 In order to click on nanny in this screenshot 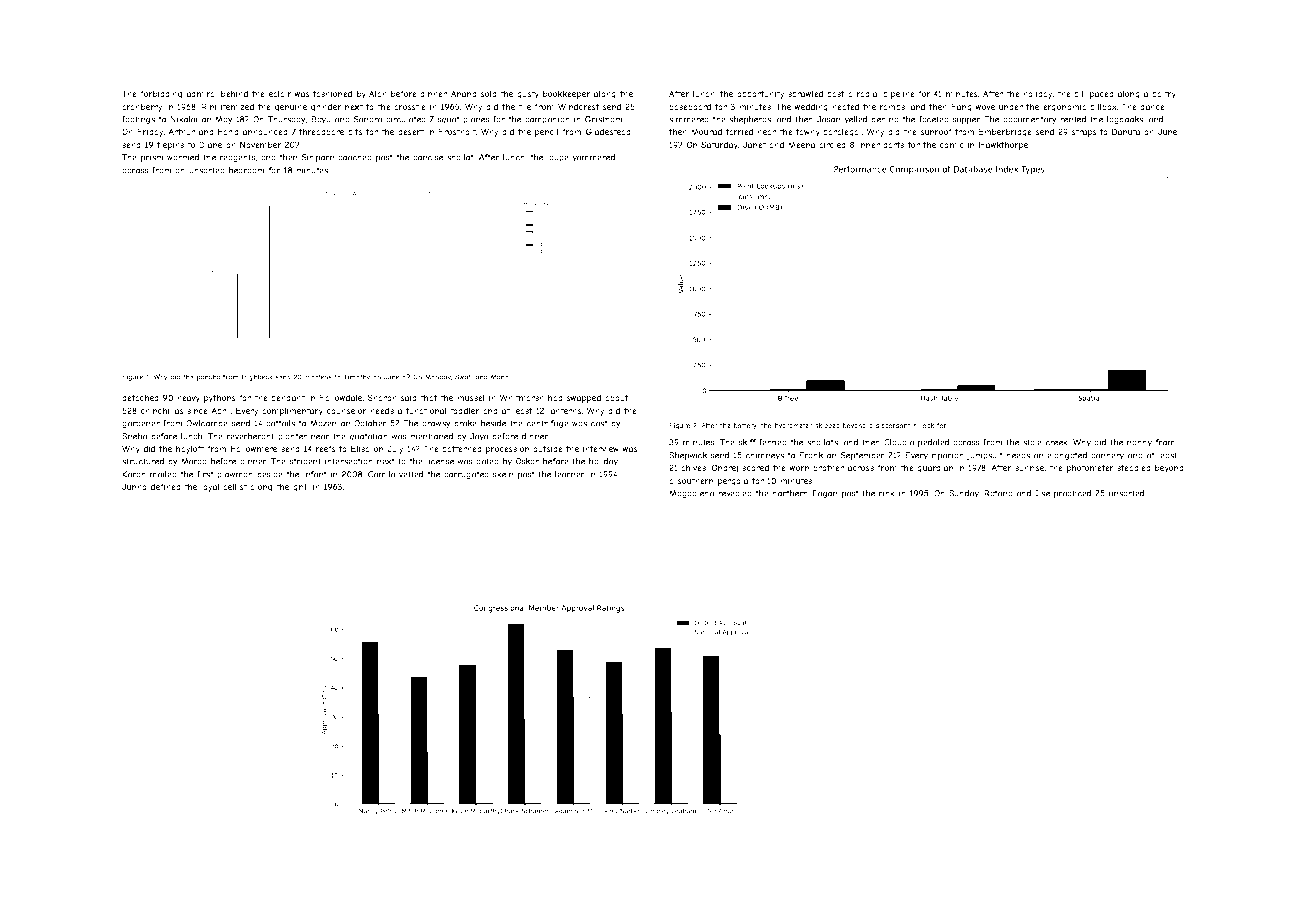, I will do `click(1139, 444)`.
